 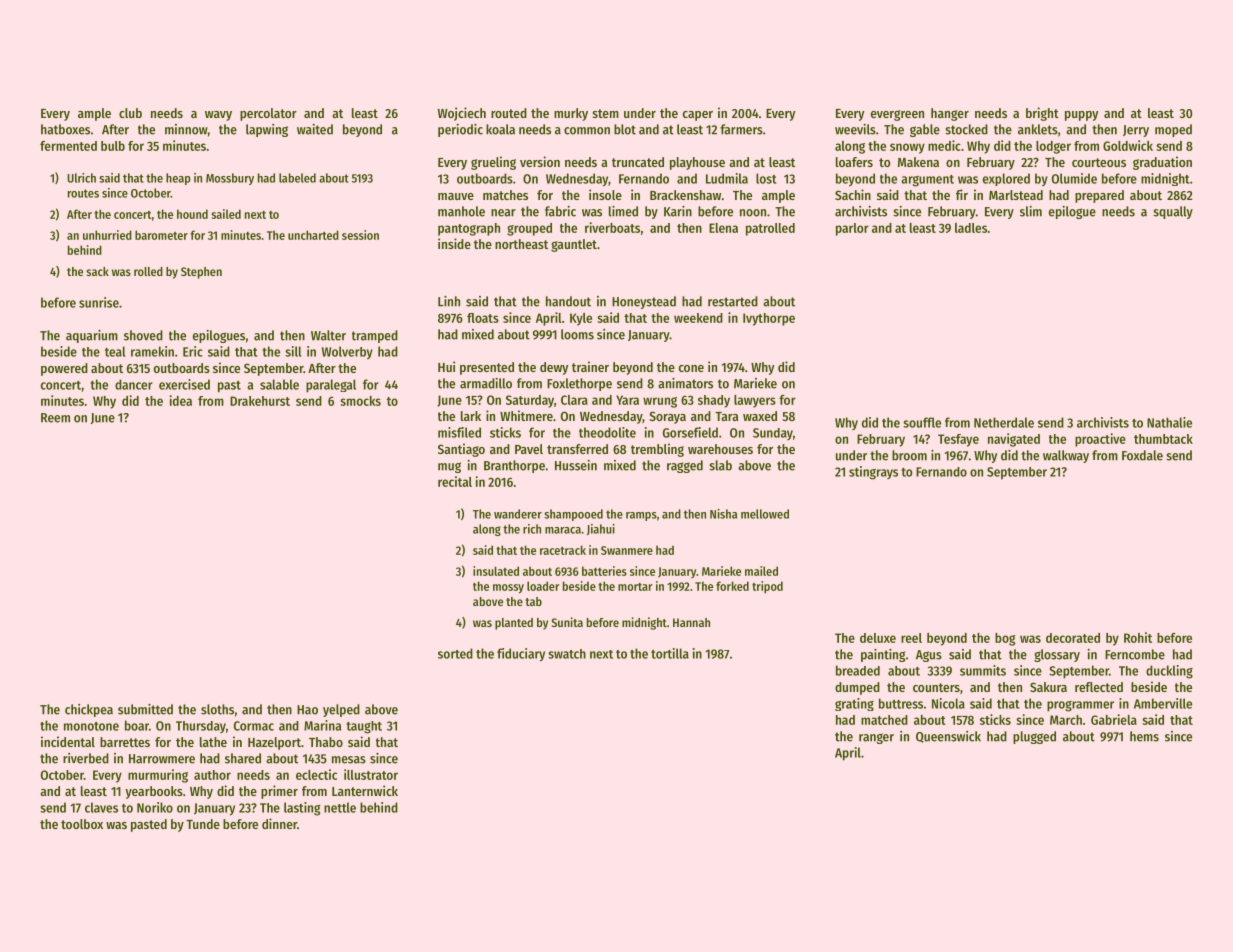 I want to click on grating, so click(x=854, y=704).
